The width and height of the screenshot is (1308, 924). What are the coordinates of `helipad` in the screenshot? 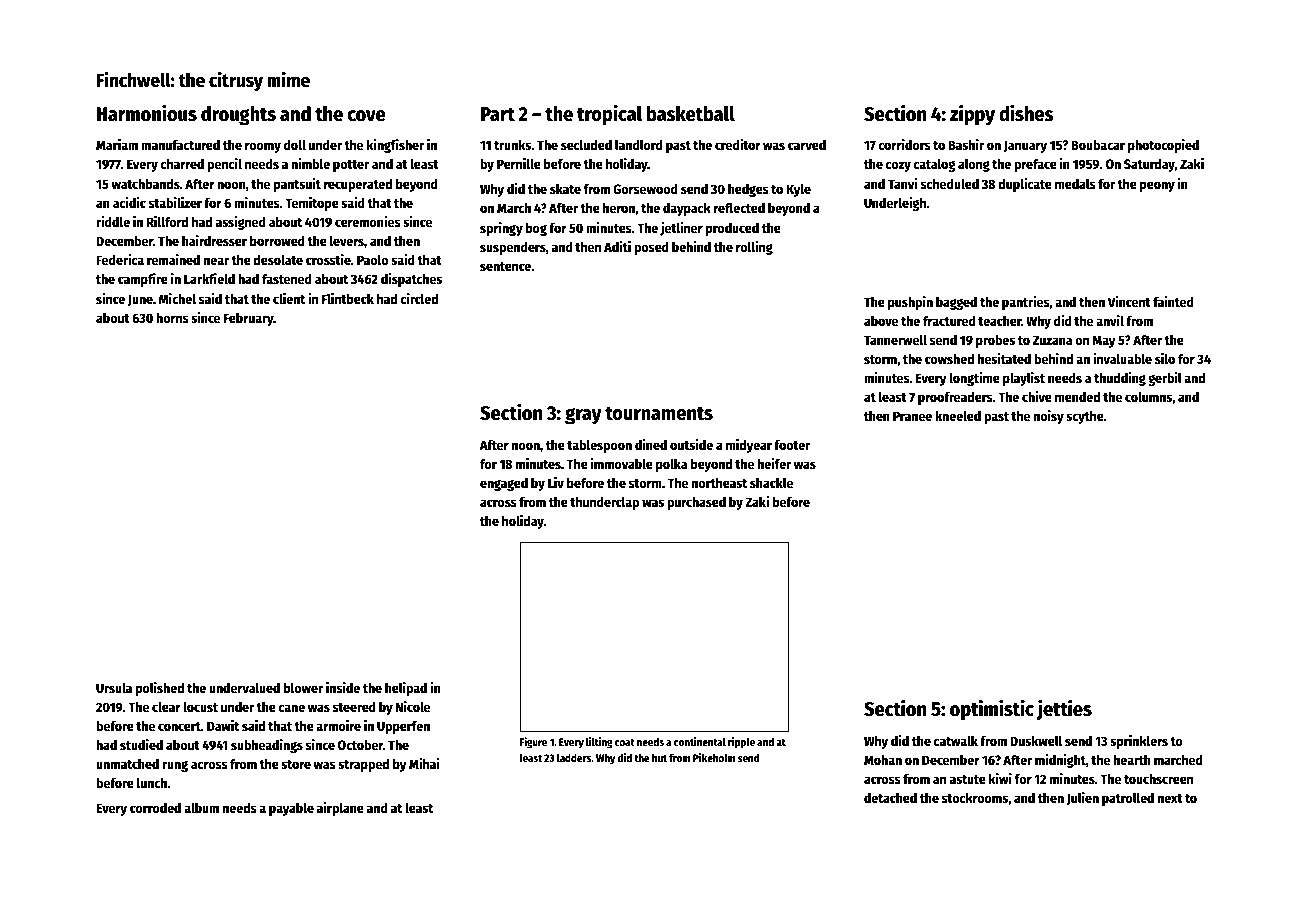 It's located at (406, 689).
